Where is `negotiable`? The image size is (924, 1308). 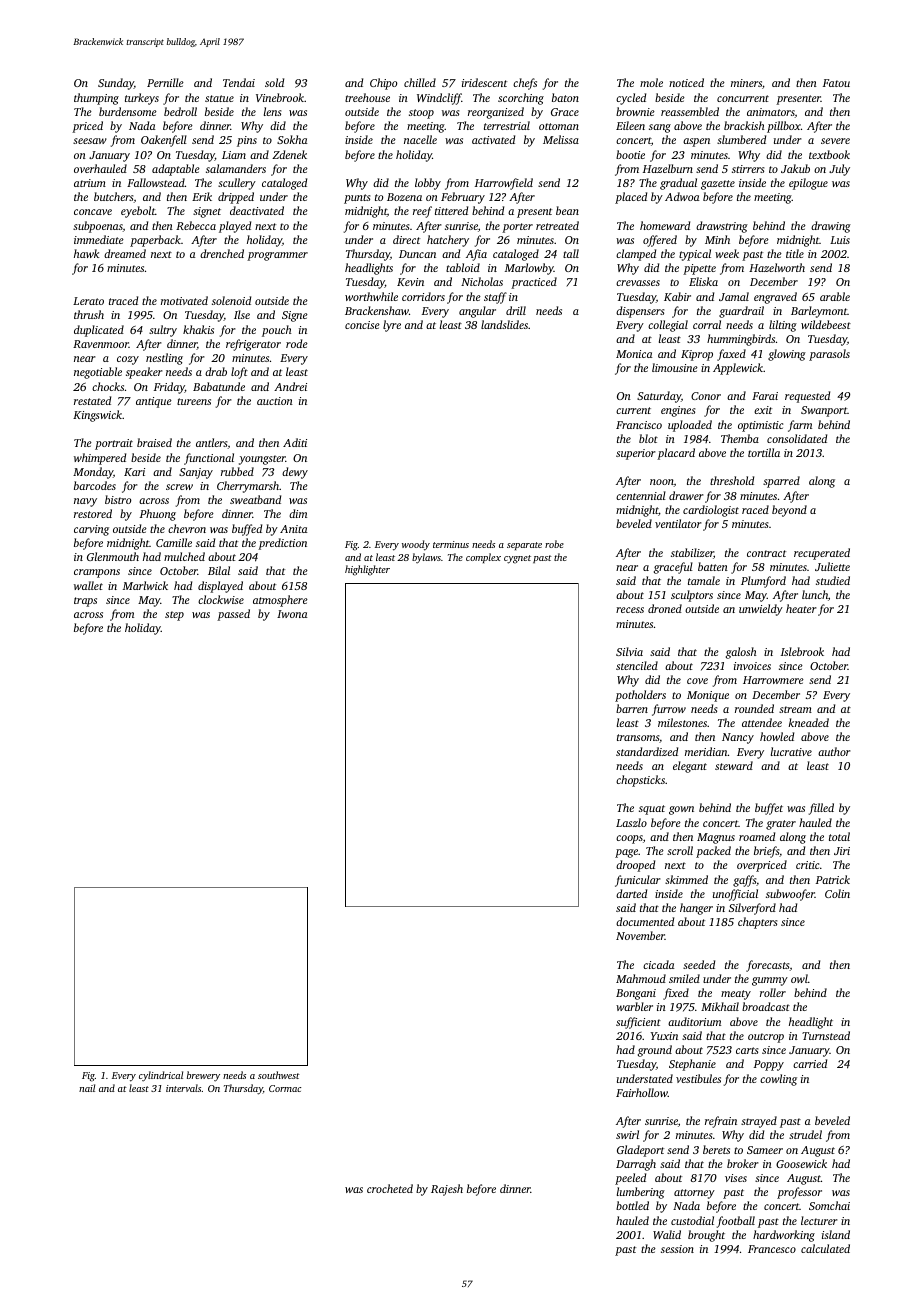 negotiable is located at coordinates (98, 373).
